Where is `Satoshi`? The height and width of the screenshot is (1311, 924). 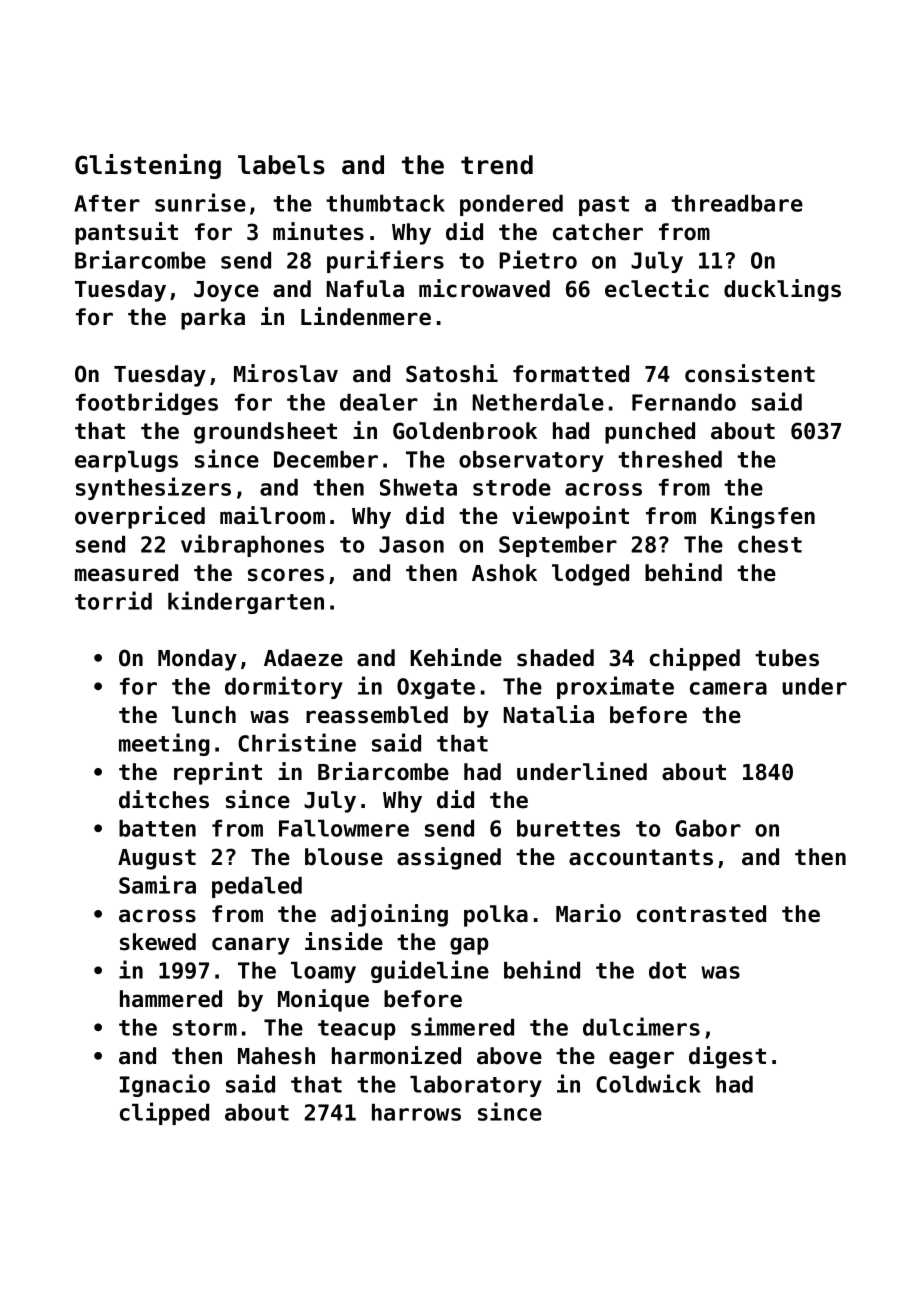 Satoshi is located at coordinates (452, 373).
